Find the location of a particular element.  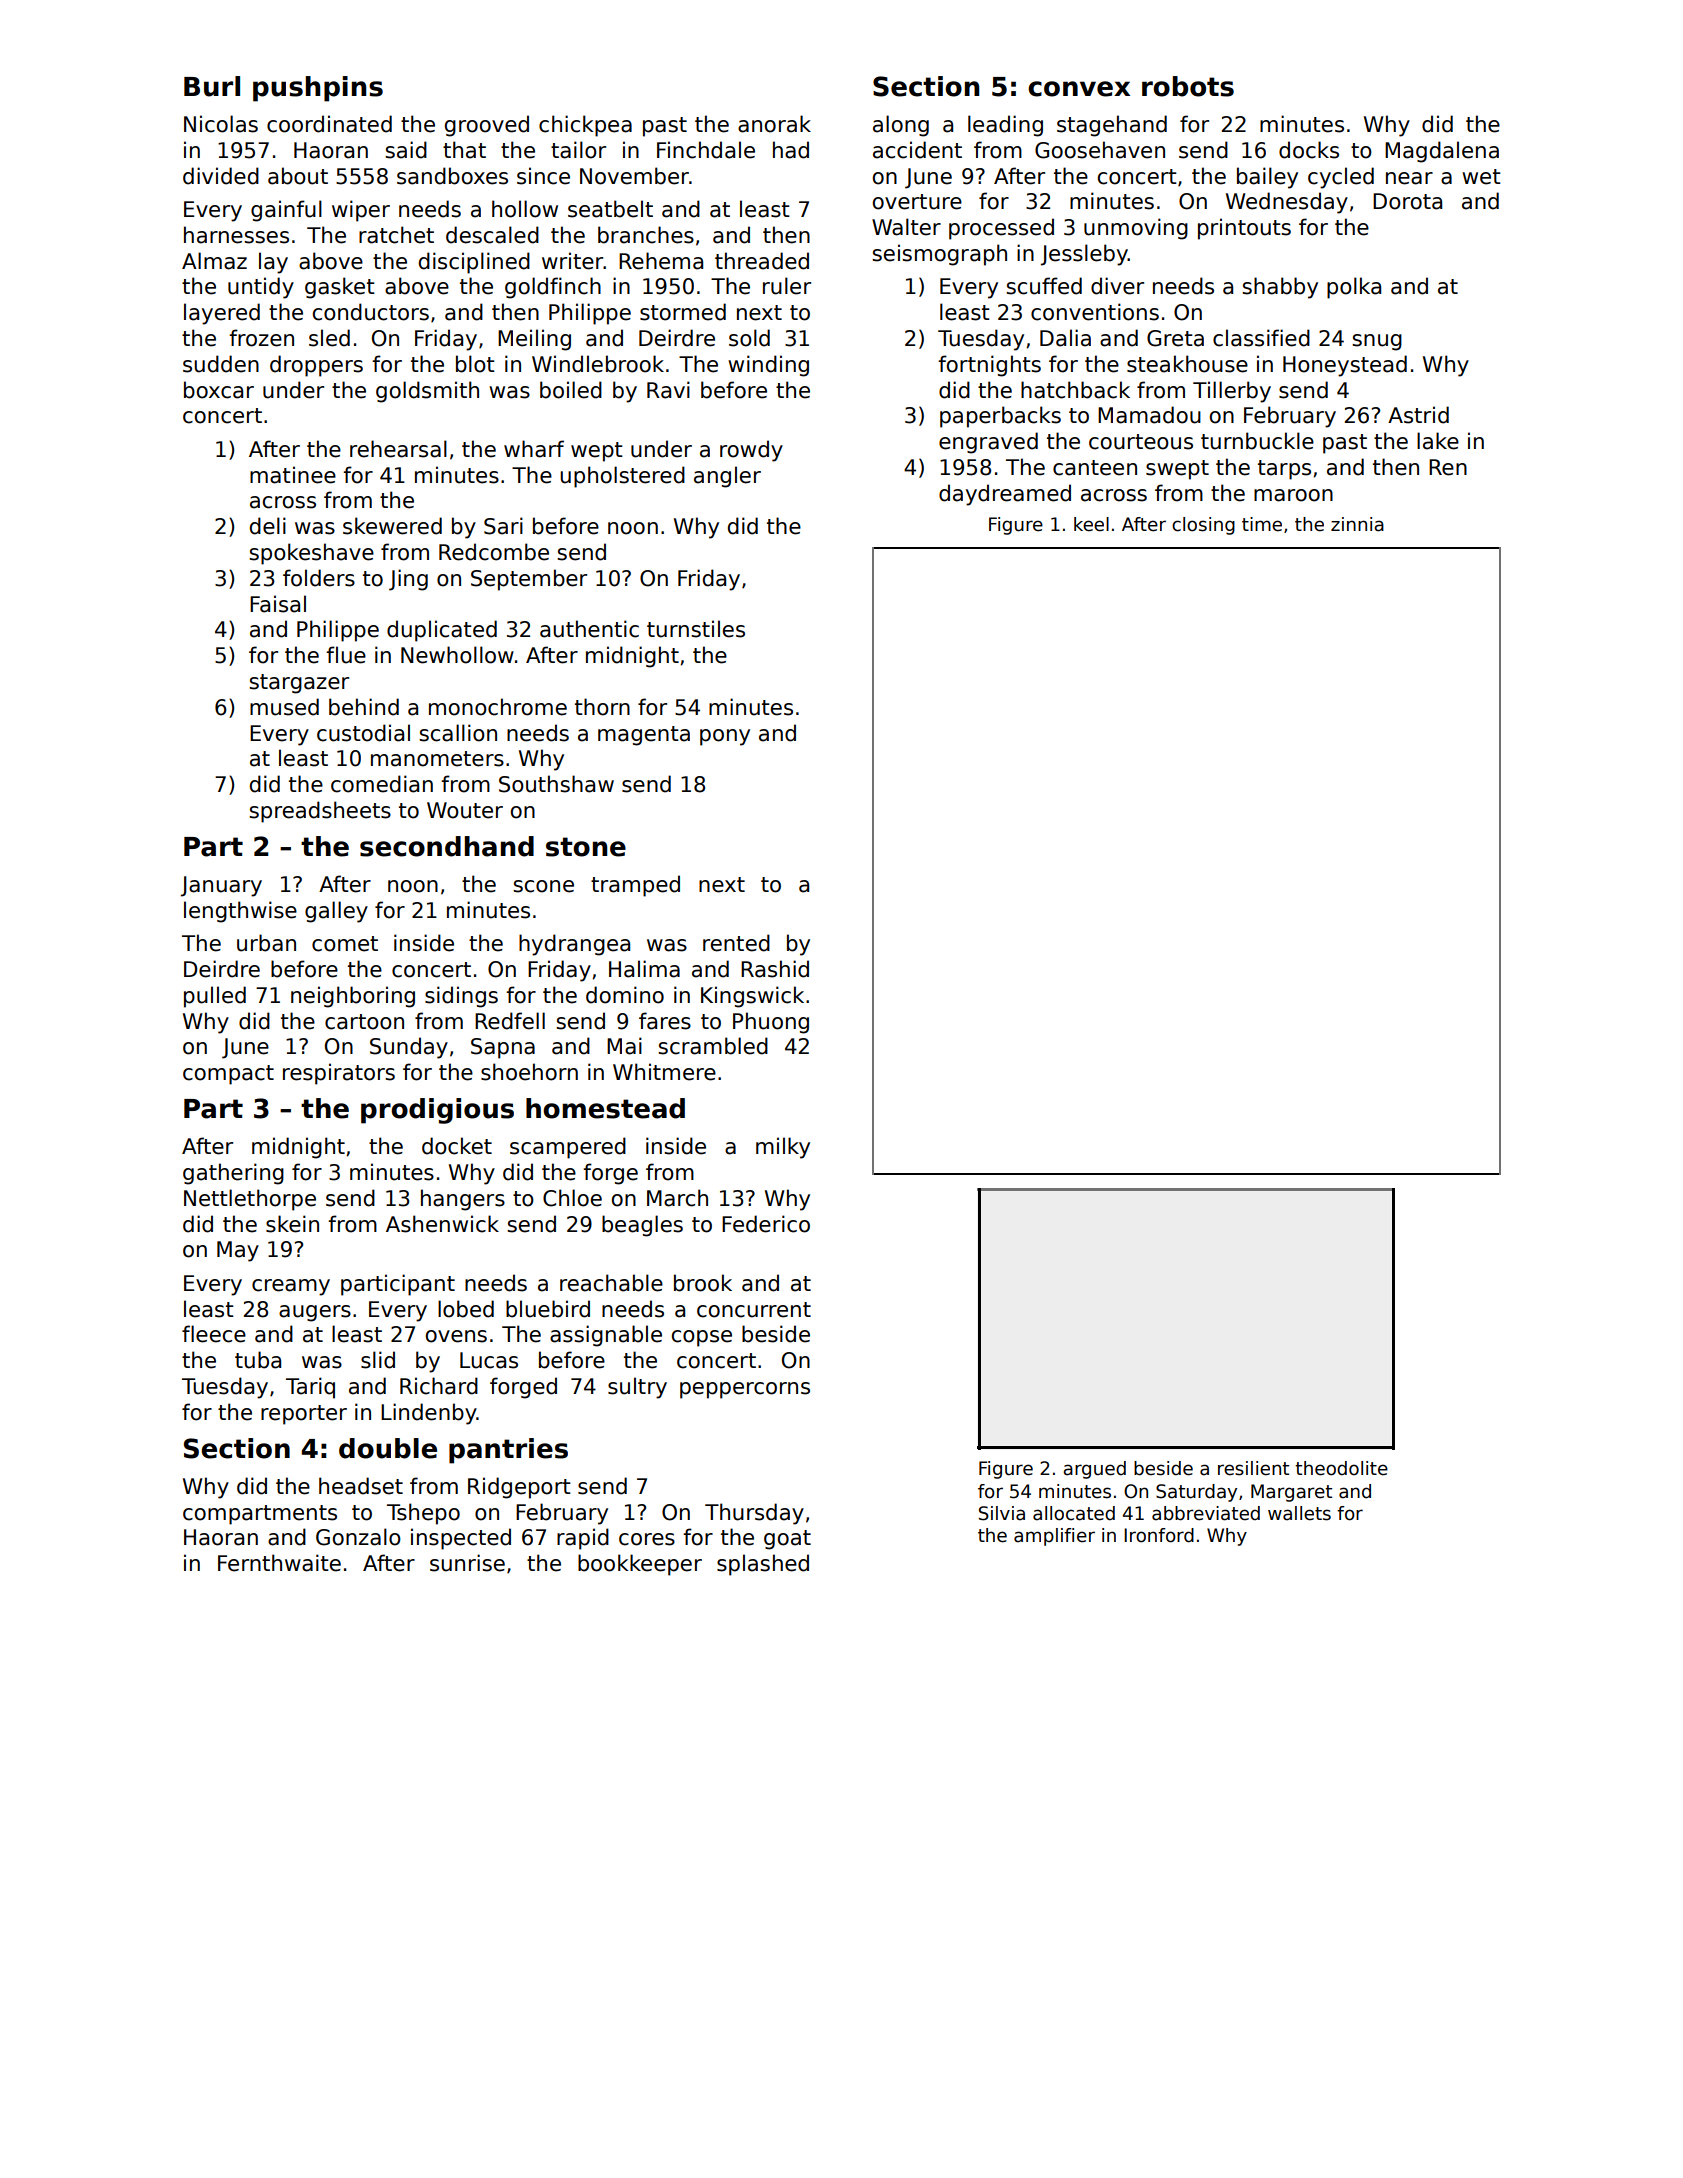

Lucas is located at coordinates (489, 1360).
